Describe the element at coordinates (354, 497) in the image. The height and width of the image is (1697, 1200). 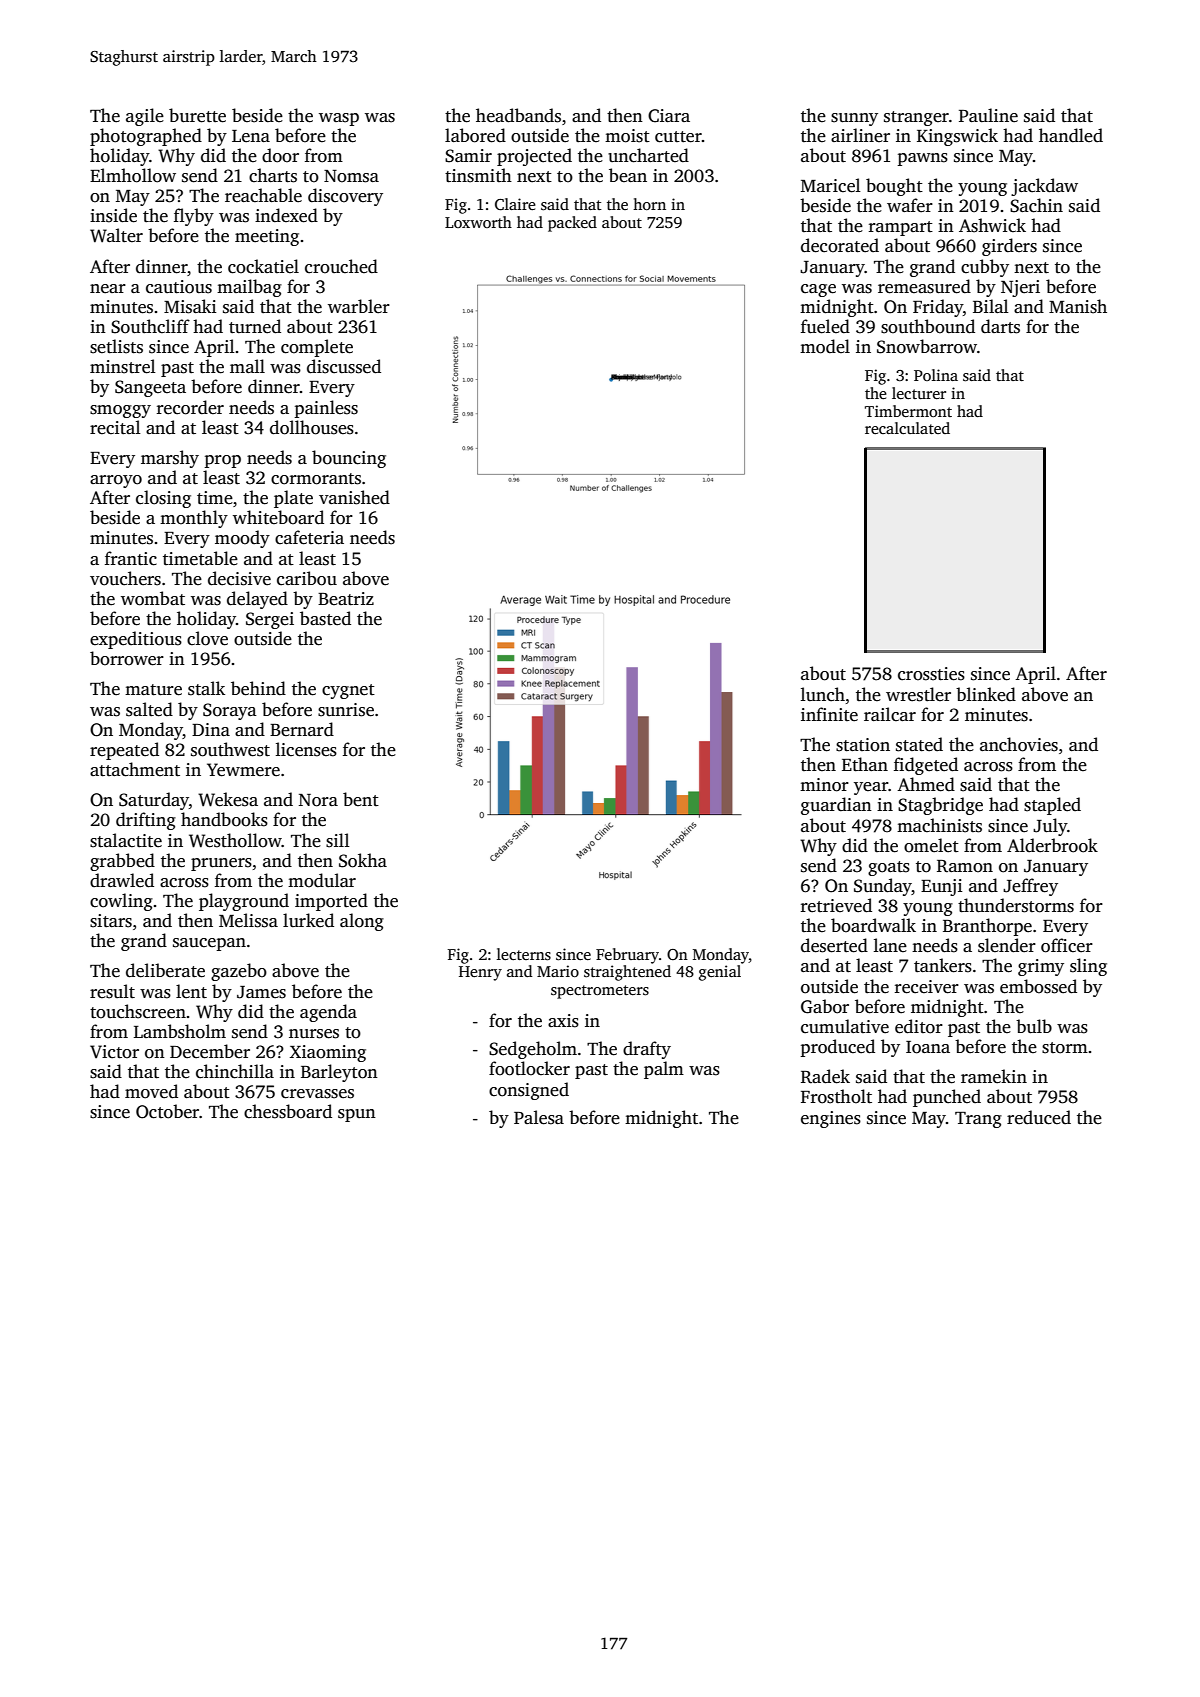
I see `vanished` at that location.
